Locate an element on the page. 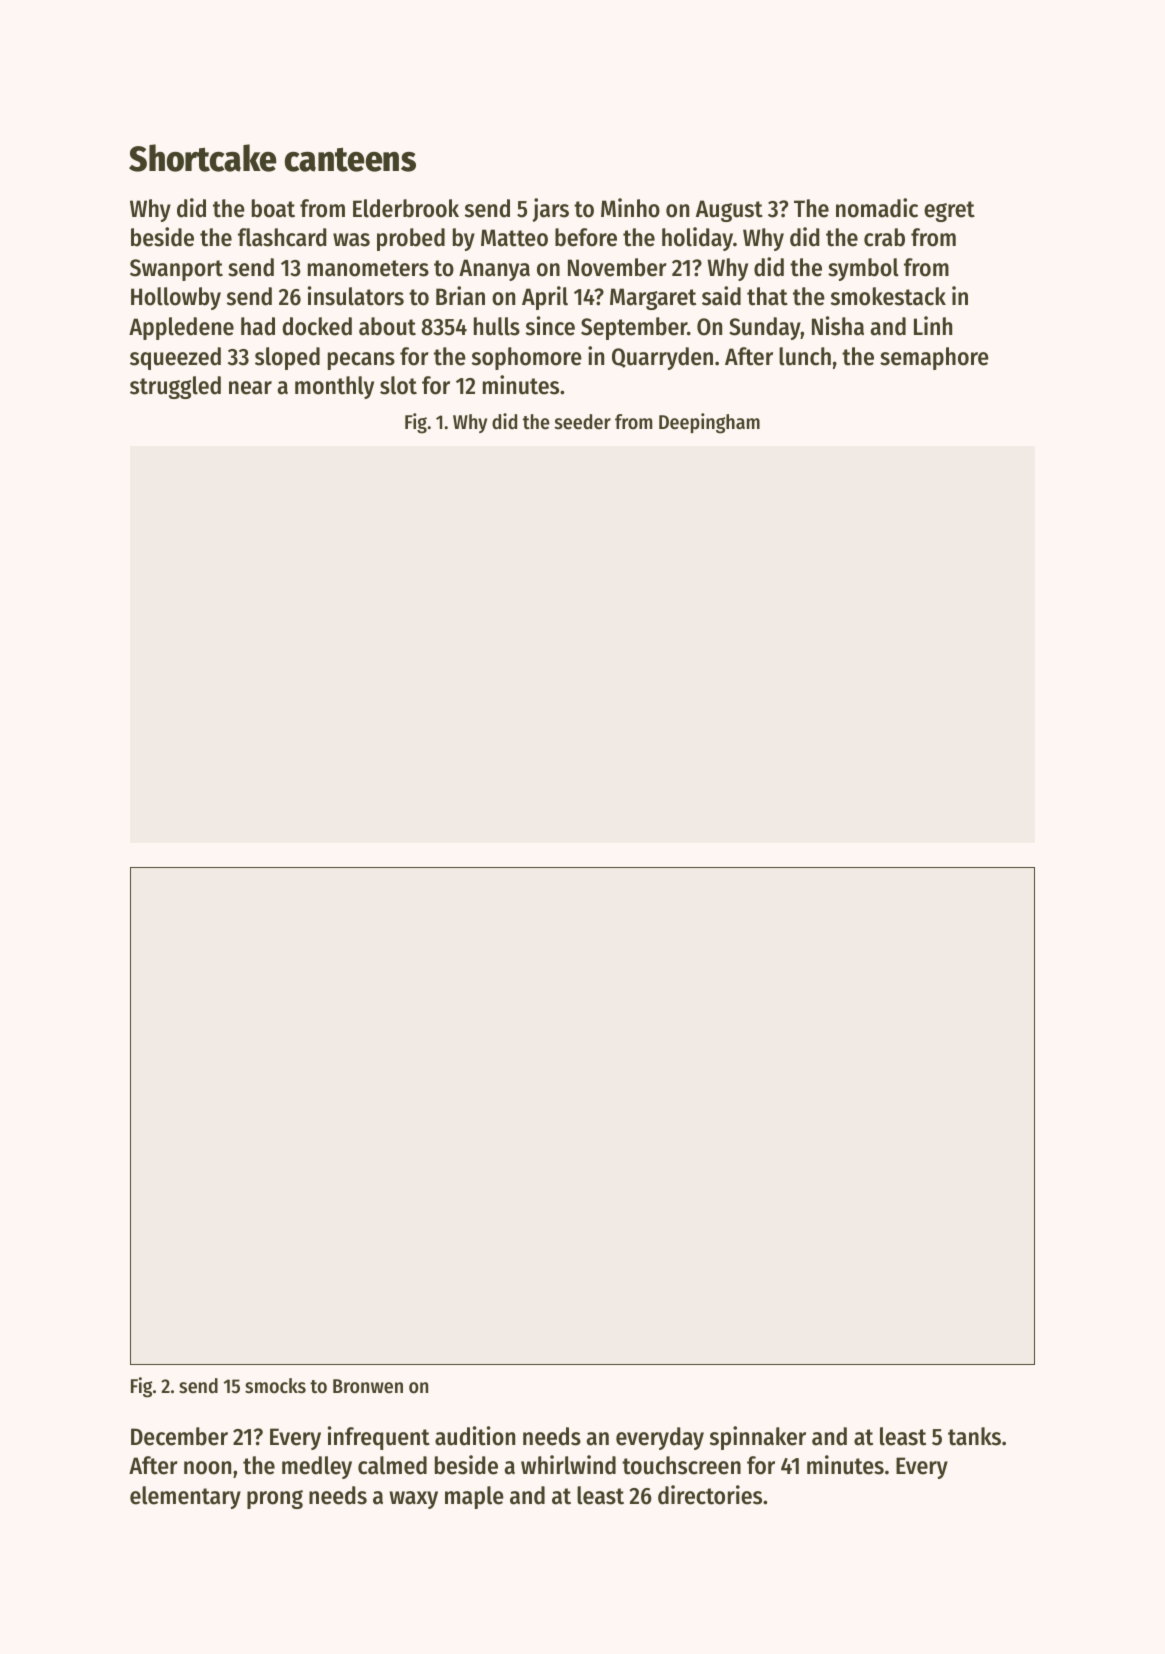 The image size is (1165, 1654). spinnaker is located at coordinates (758, 1438).
